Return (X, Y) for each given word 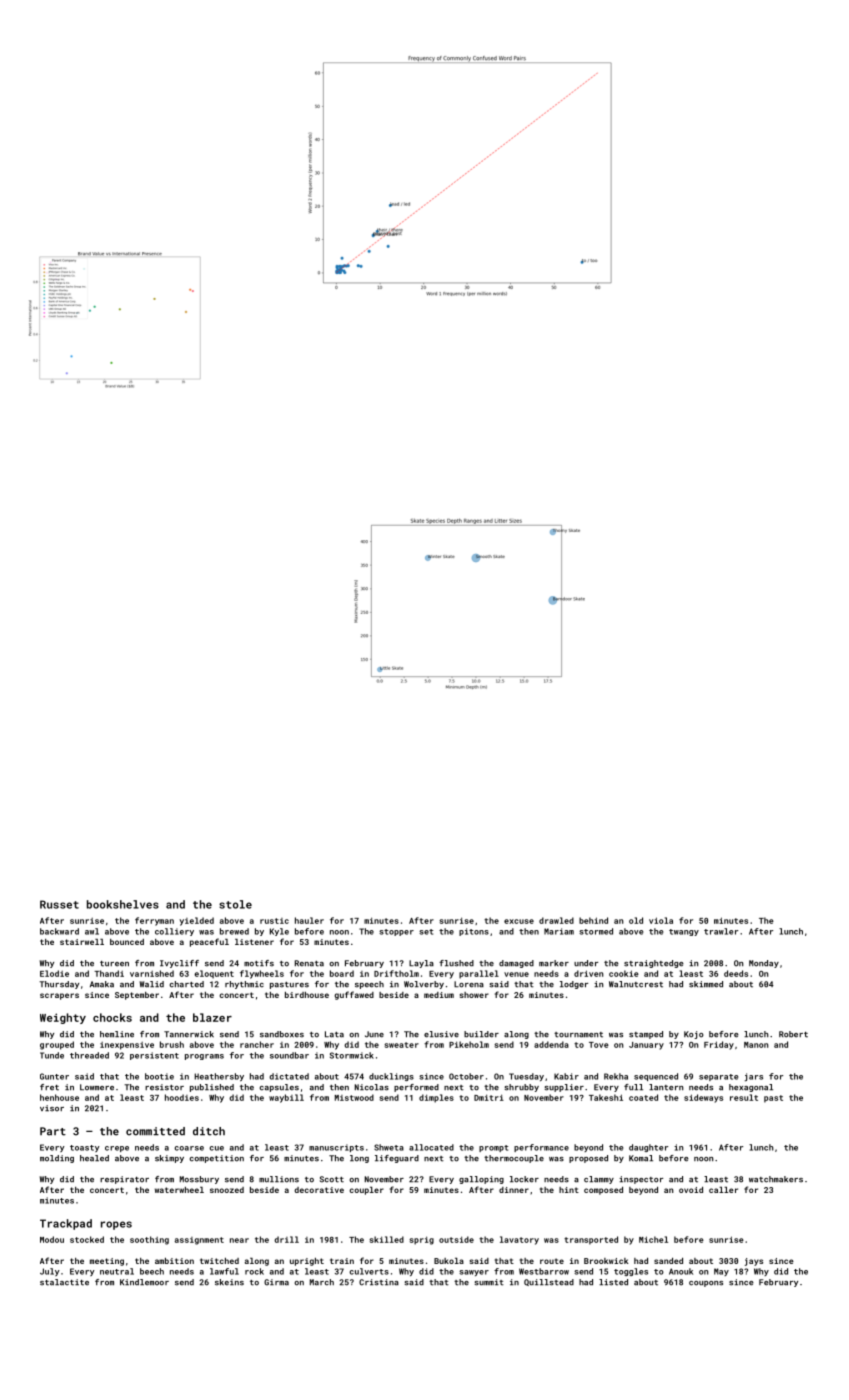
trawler (721, 931)
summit (489, 1282)
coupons (706, 1284)
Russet (59, 904)
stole (235, 904)
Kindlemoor (144, 1282)
